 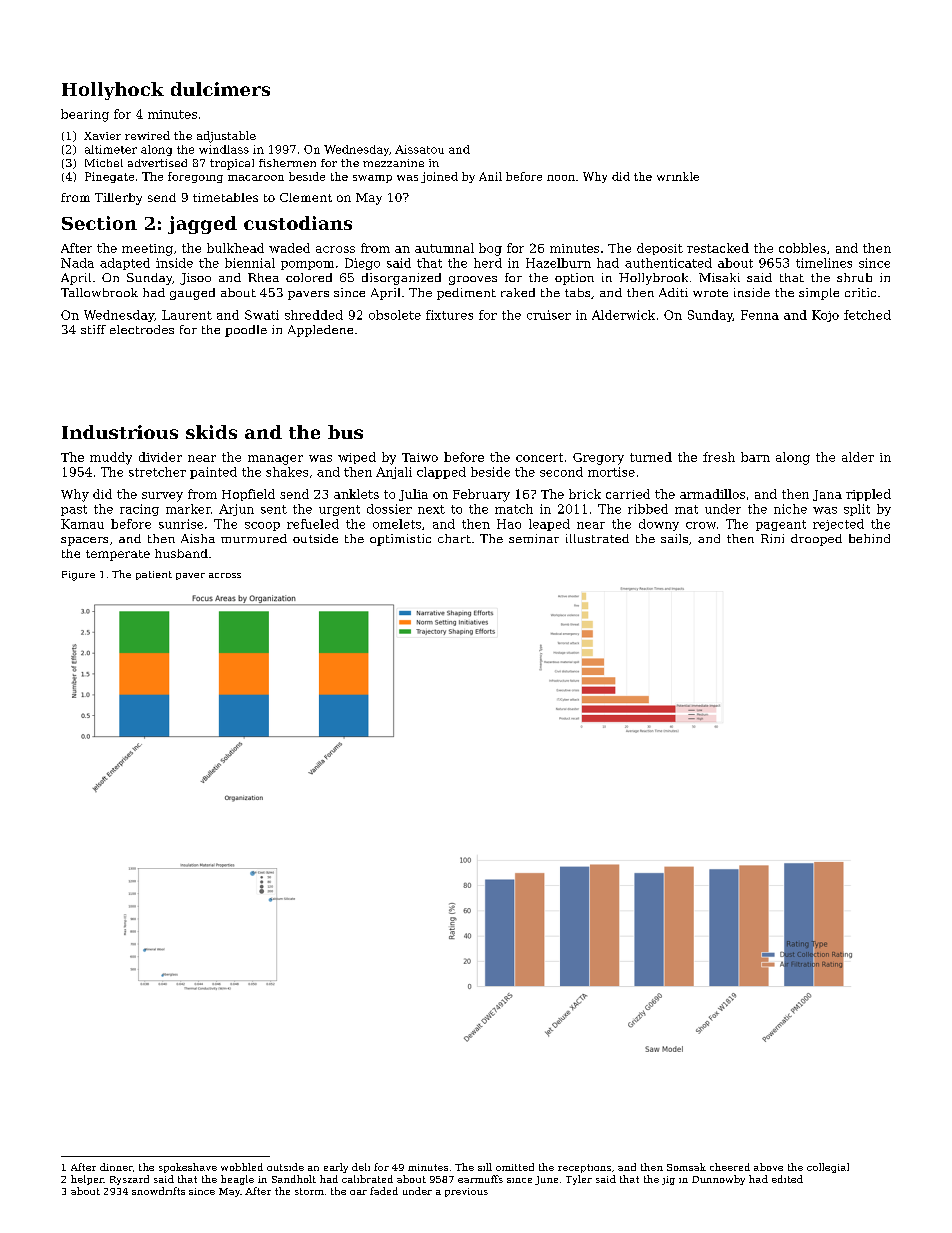 I want to click on omitted, so click(x=515, y=1167).
